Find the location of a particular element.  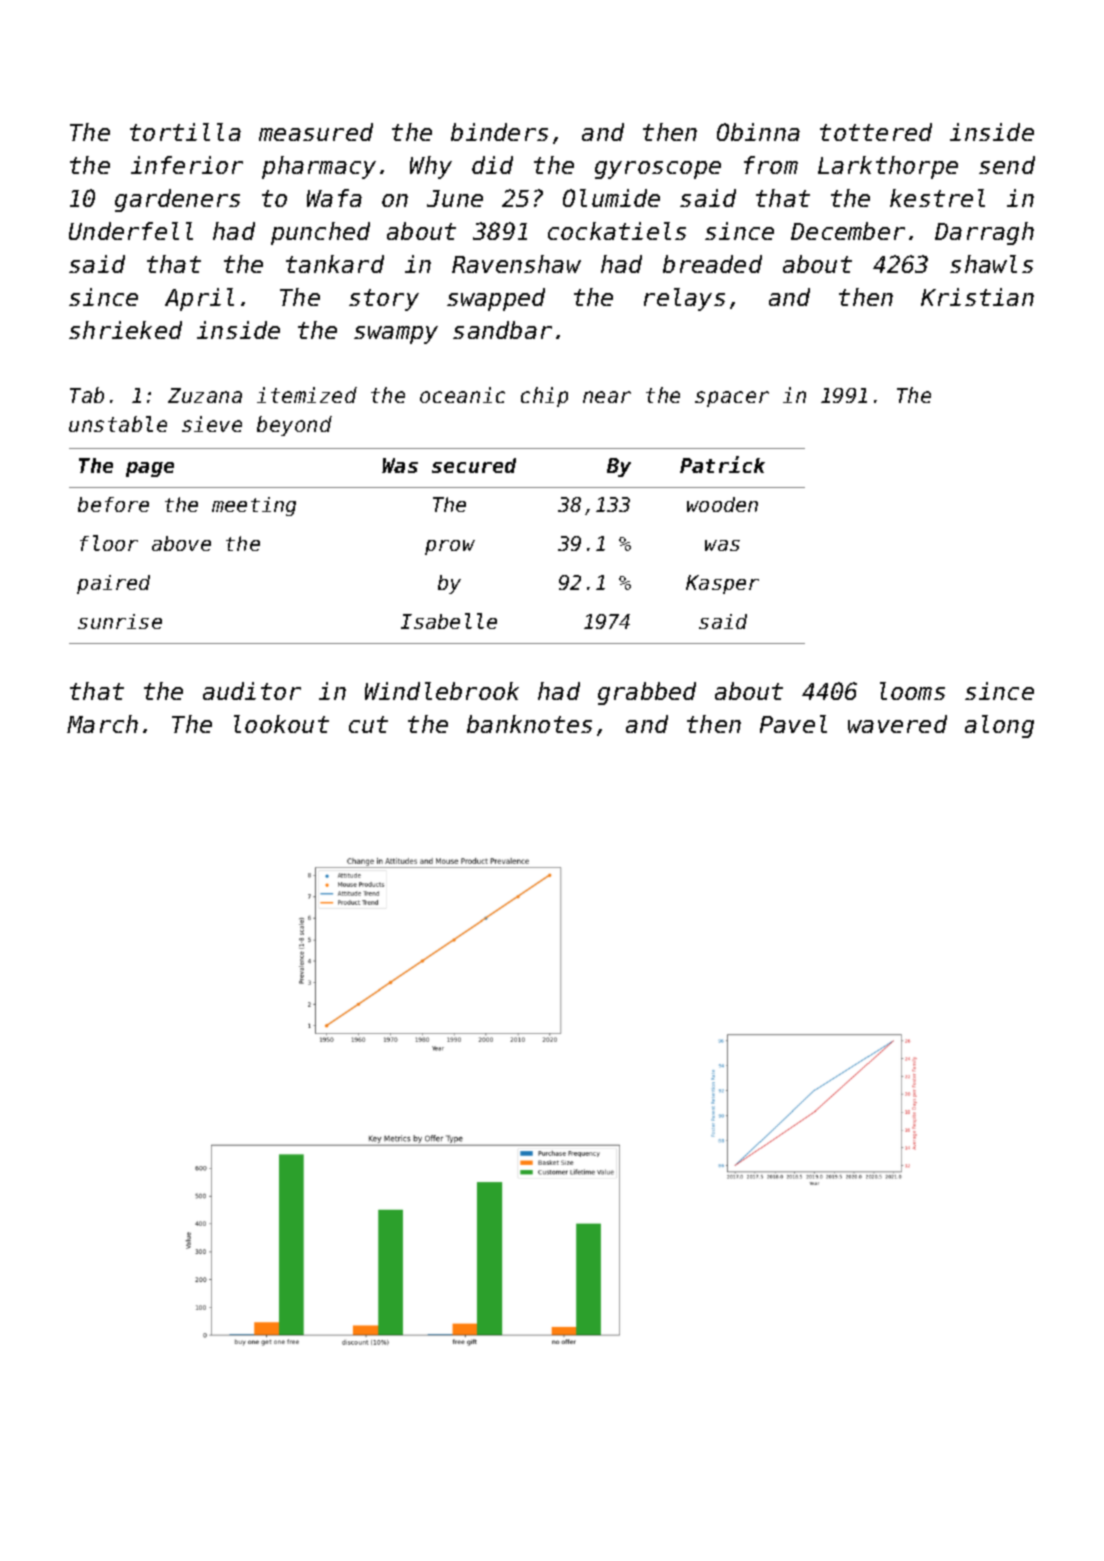

Underfell is located at coordinates (131, 231).
